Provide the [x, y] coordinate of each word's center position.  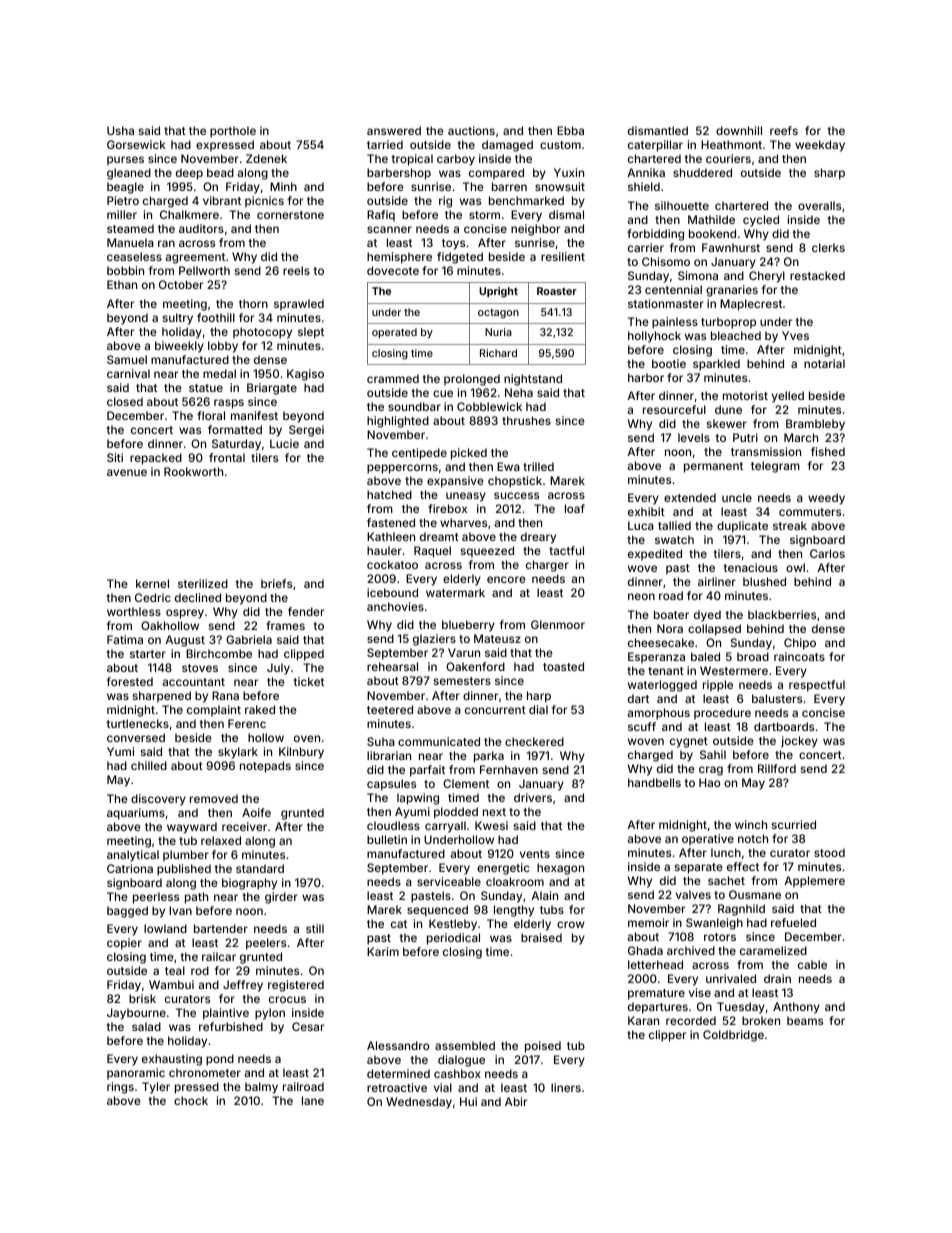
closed [125, 401]
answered [394, 130]
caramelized [773, 950]
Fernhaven [509, 769]
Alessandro [398, 1045]
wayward [192, 828]
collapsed [714, 630]
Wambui [171, 984]
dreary [538, 538]
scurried [794, 824]
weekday [820, 146]
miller [122, 214]
